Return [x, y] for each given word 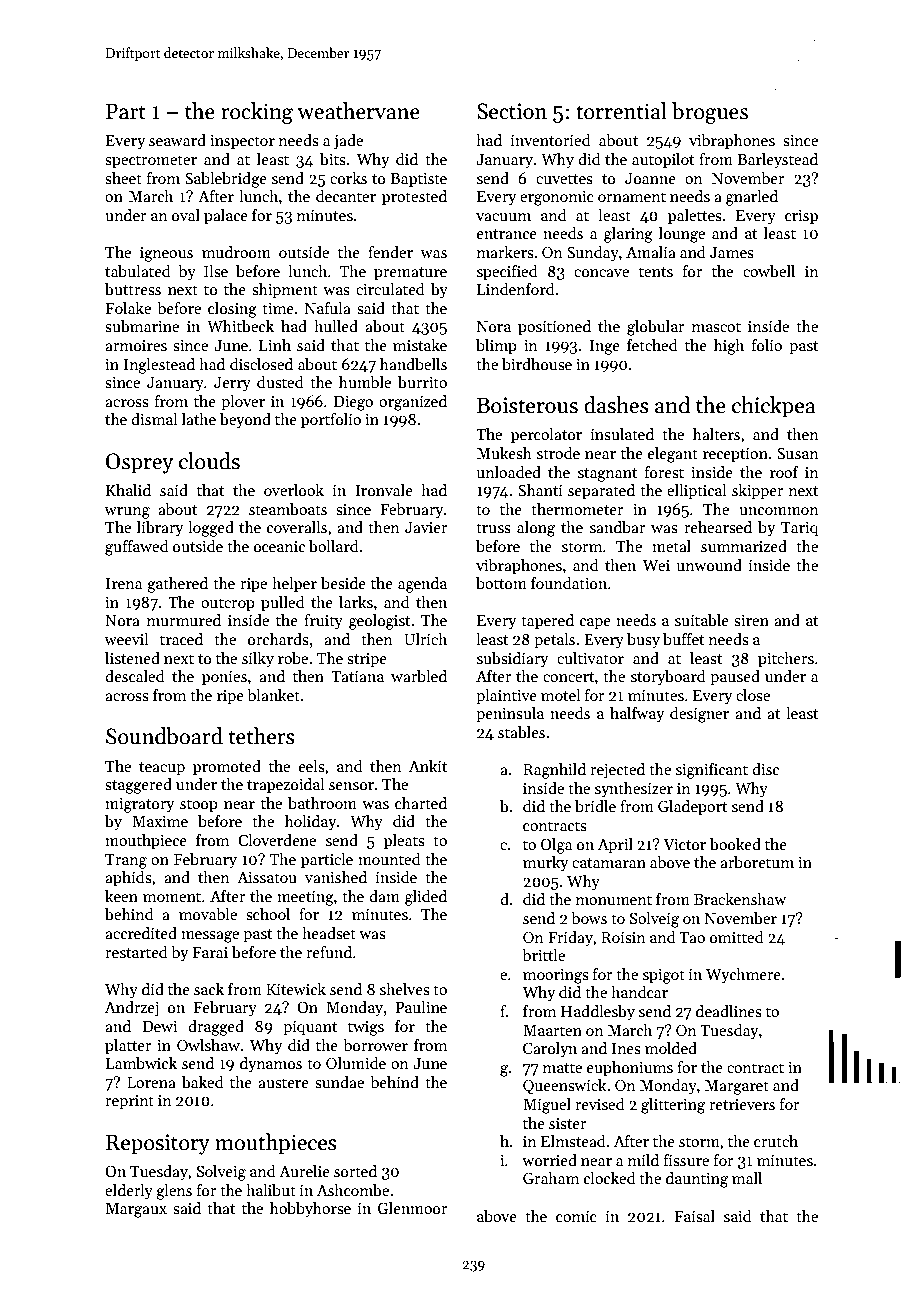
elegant [673, 455]
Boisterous [527, 405]
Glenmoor [413, 1208]
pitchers [786, 659]
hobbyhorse [310, 1210]
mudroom [236, 252]
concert [568, 677]
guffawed [137, 548]
